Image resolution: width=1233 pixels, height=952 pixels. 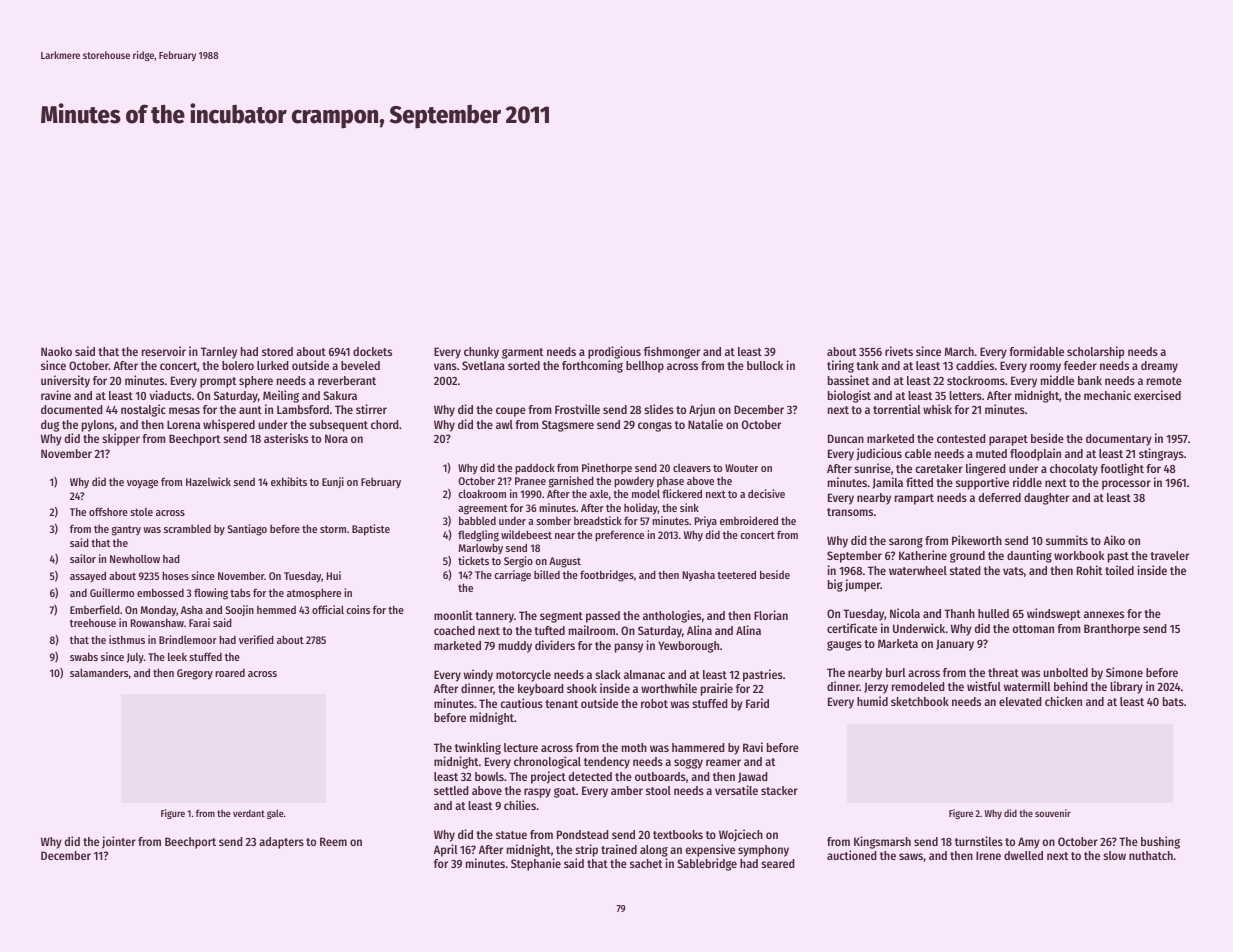 What do you see at coordinates (112, 592) in the page?
I see `Guillermo` at bounding box center [112, 592].
